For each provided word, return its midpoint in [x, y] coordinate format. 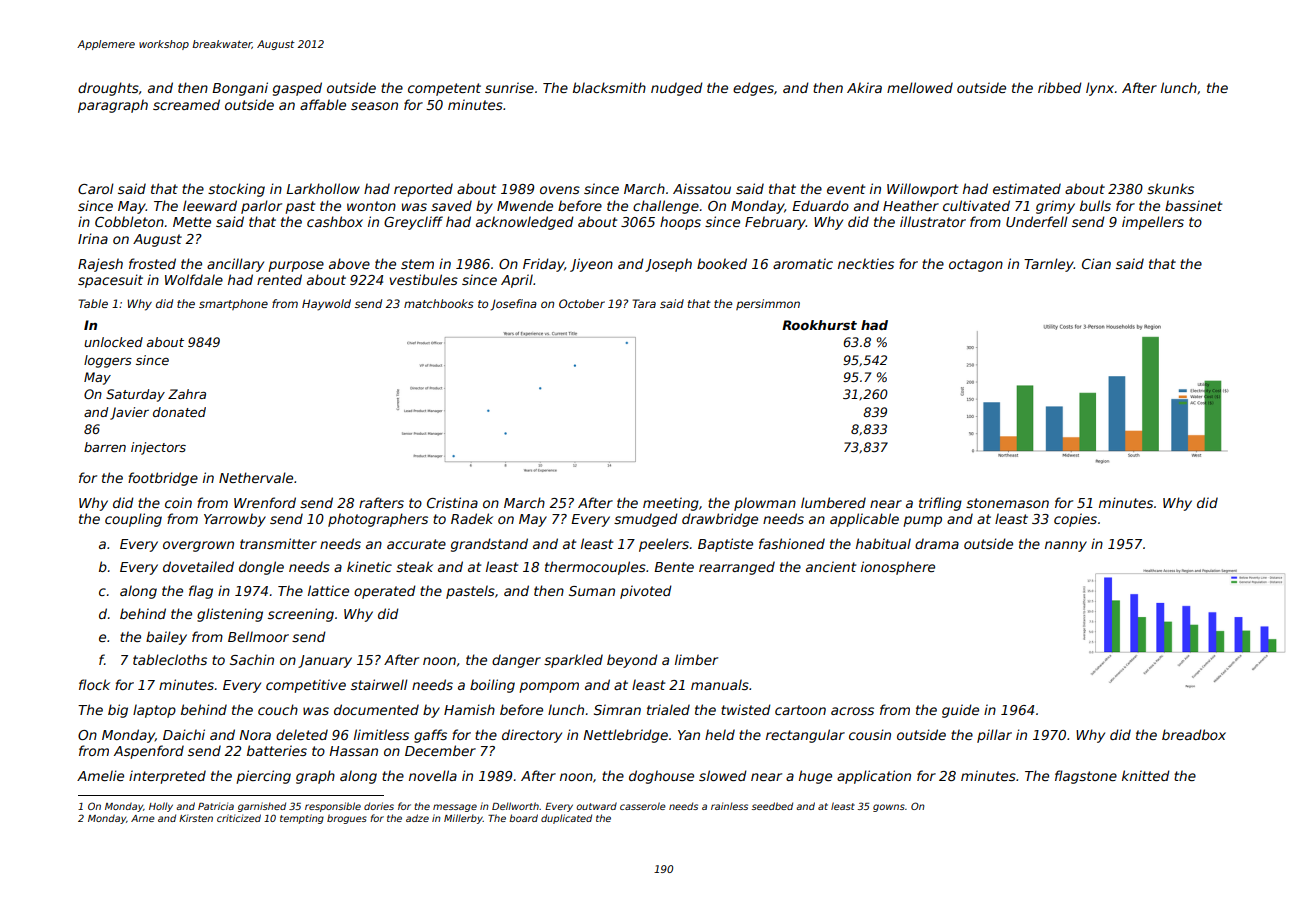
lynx [1100, 89]
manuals [720, 684]
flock [94, 684]
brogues [347, 819]
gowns [889, 808]
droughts [108, 89]
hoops [680, 223]
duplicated [566, 819]
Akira [864, 87]
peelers [664, 545]
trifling [940, 504]
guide [960, 711]
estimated [1027, 188]
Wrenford [265, 502]
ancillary [235, 265]
